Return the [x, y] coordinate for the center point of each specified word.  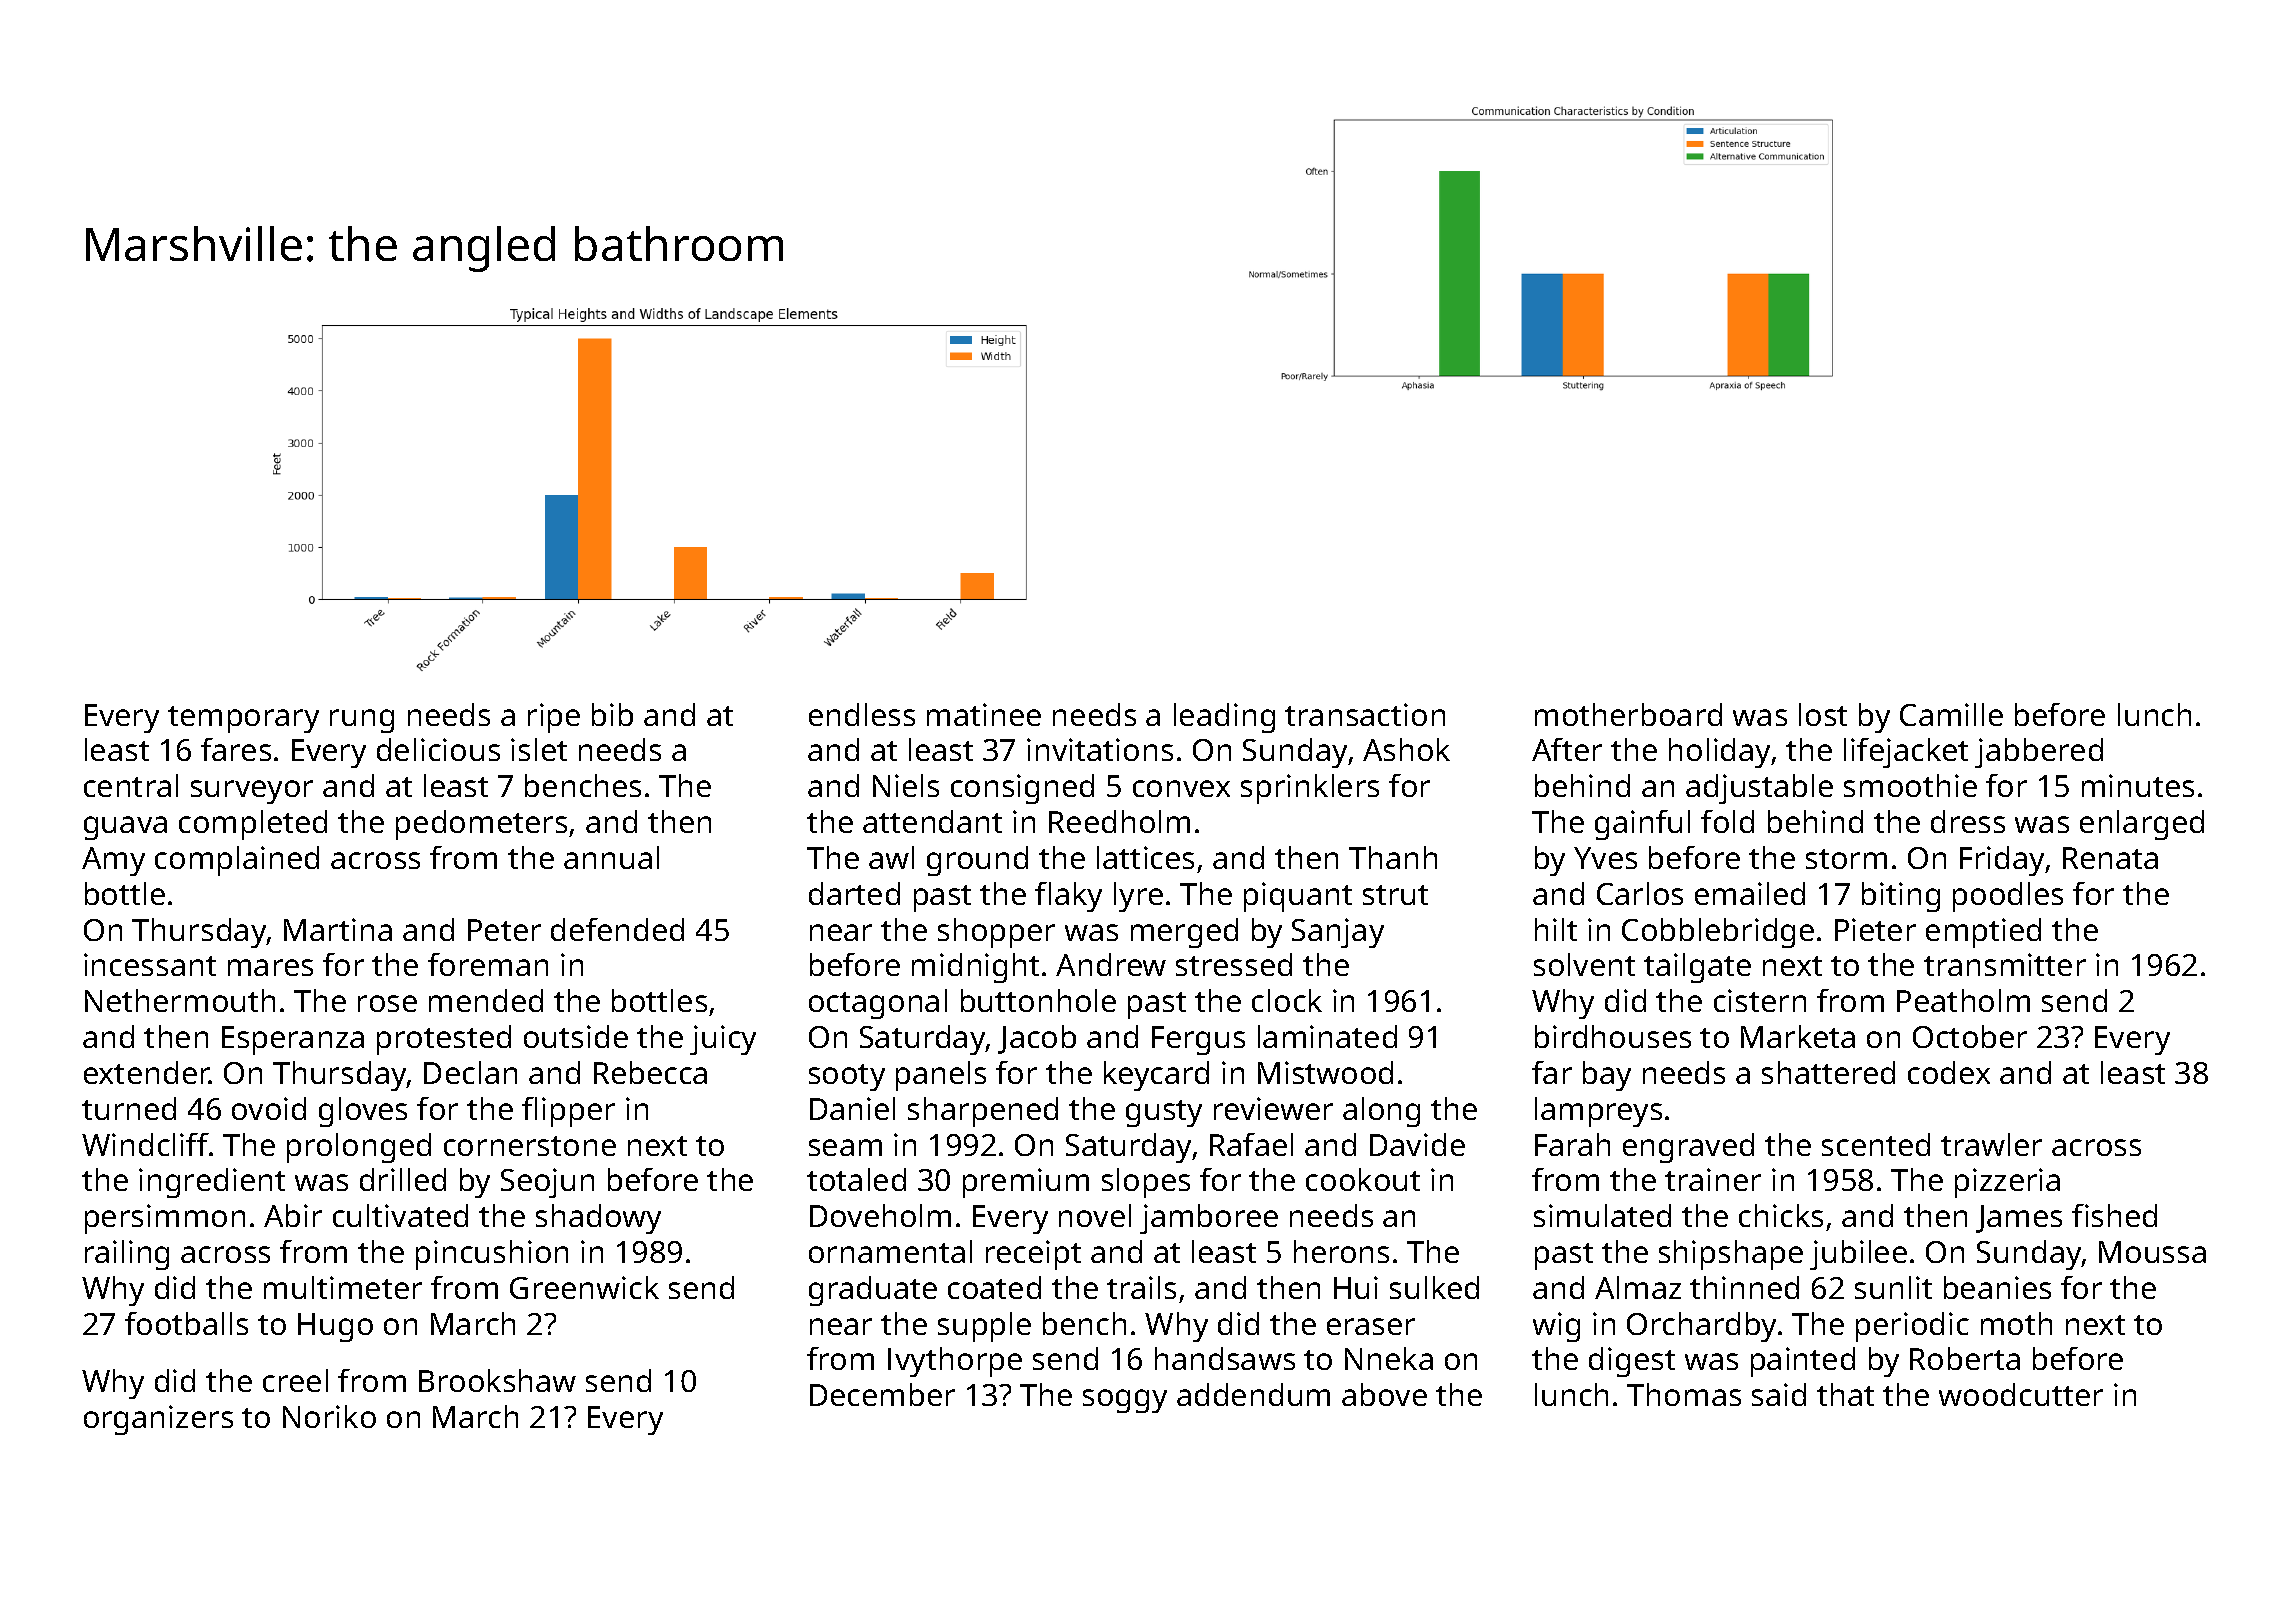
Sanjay [1338, 933]
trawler [1991, 1144]
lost [1823, 714]
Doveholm [880, 1215]
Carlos [1640, 893]
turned [129, 1108]
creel [295, 1380]
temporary [243, 719]
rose [387, 1003]
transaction [1365, 714]
